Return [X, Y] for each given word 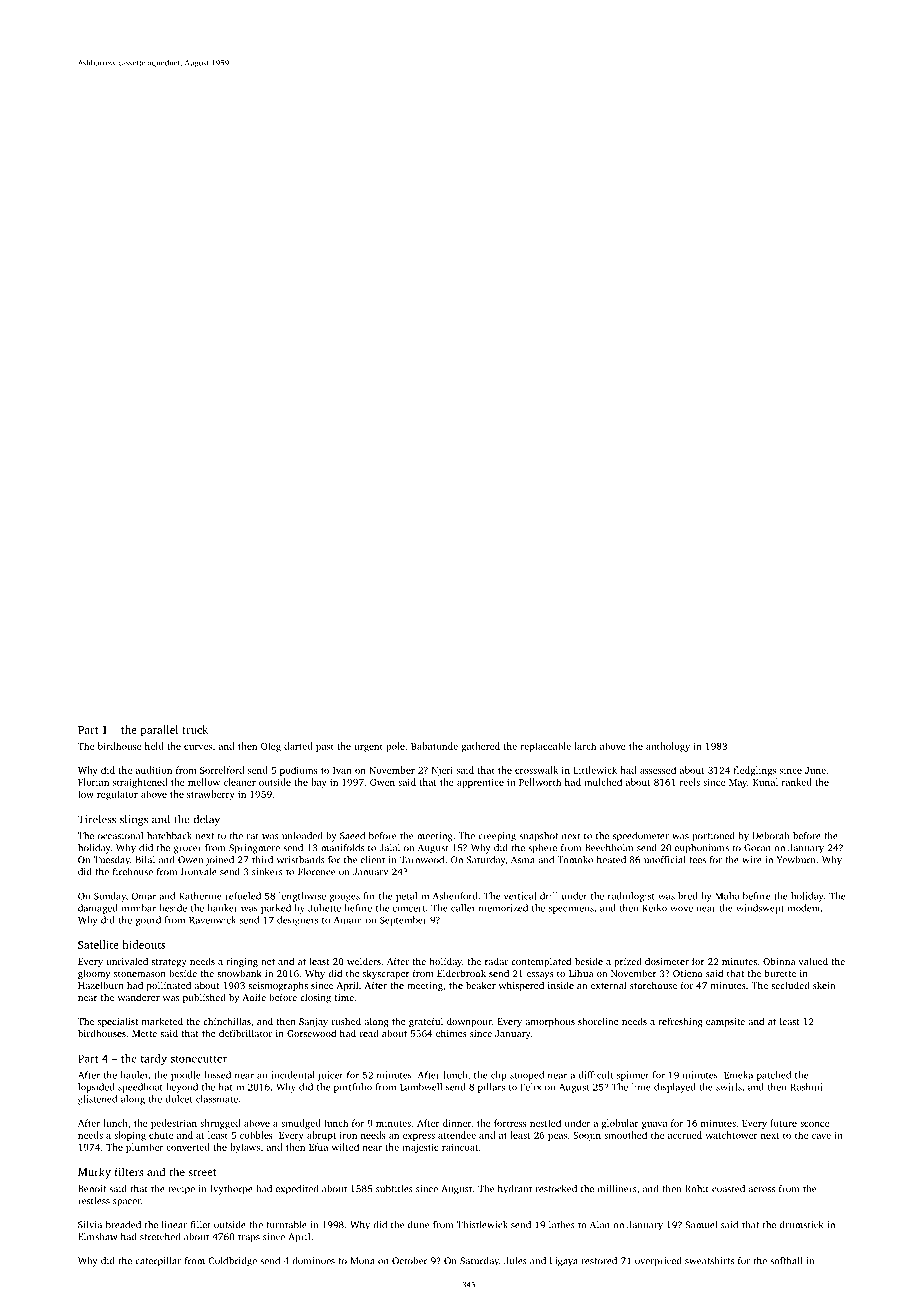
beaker [481, 985]
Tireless [97, 819]
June [815, 770]
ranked [797, 782]
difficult [595, 1075]
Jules [515, 1261]
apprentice [480, 783]
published [204, 998]
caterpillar [158, 1262]
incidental [293, 1075]
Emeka [738, 1075]
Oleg [271, 747]
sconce [814, 1124]
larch [585, 746]
